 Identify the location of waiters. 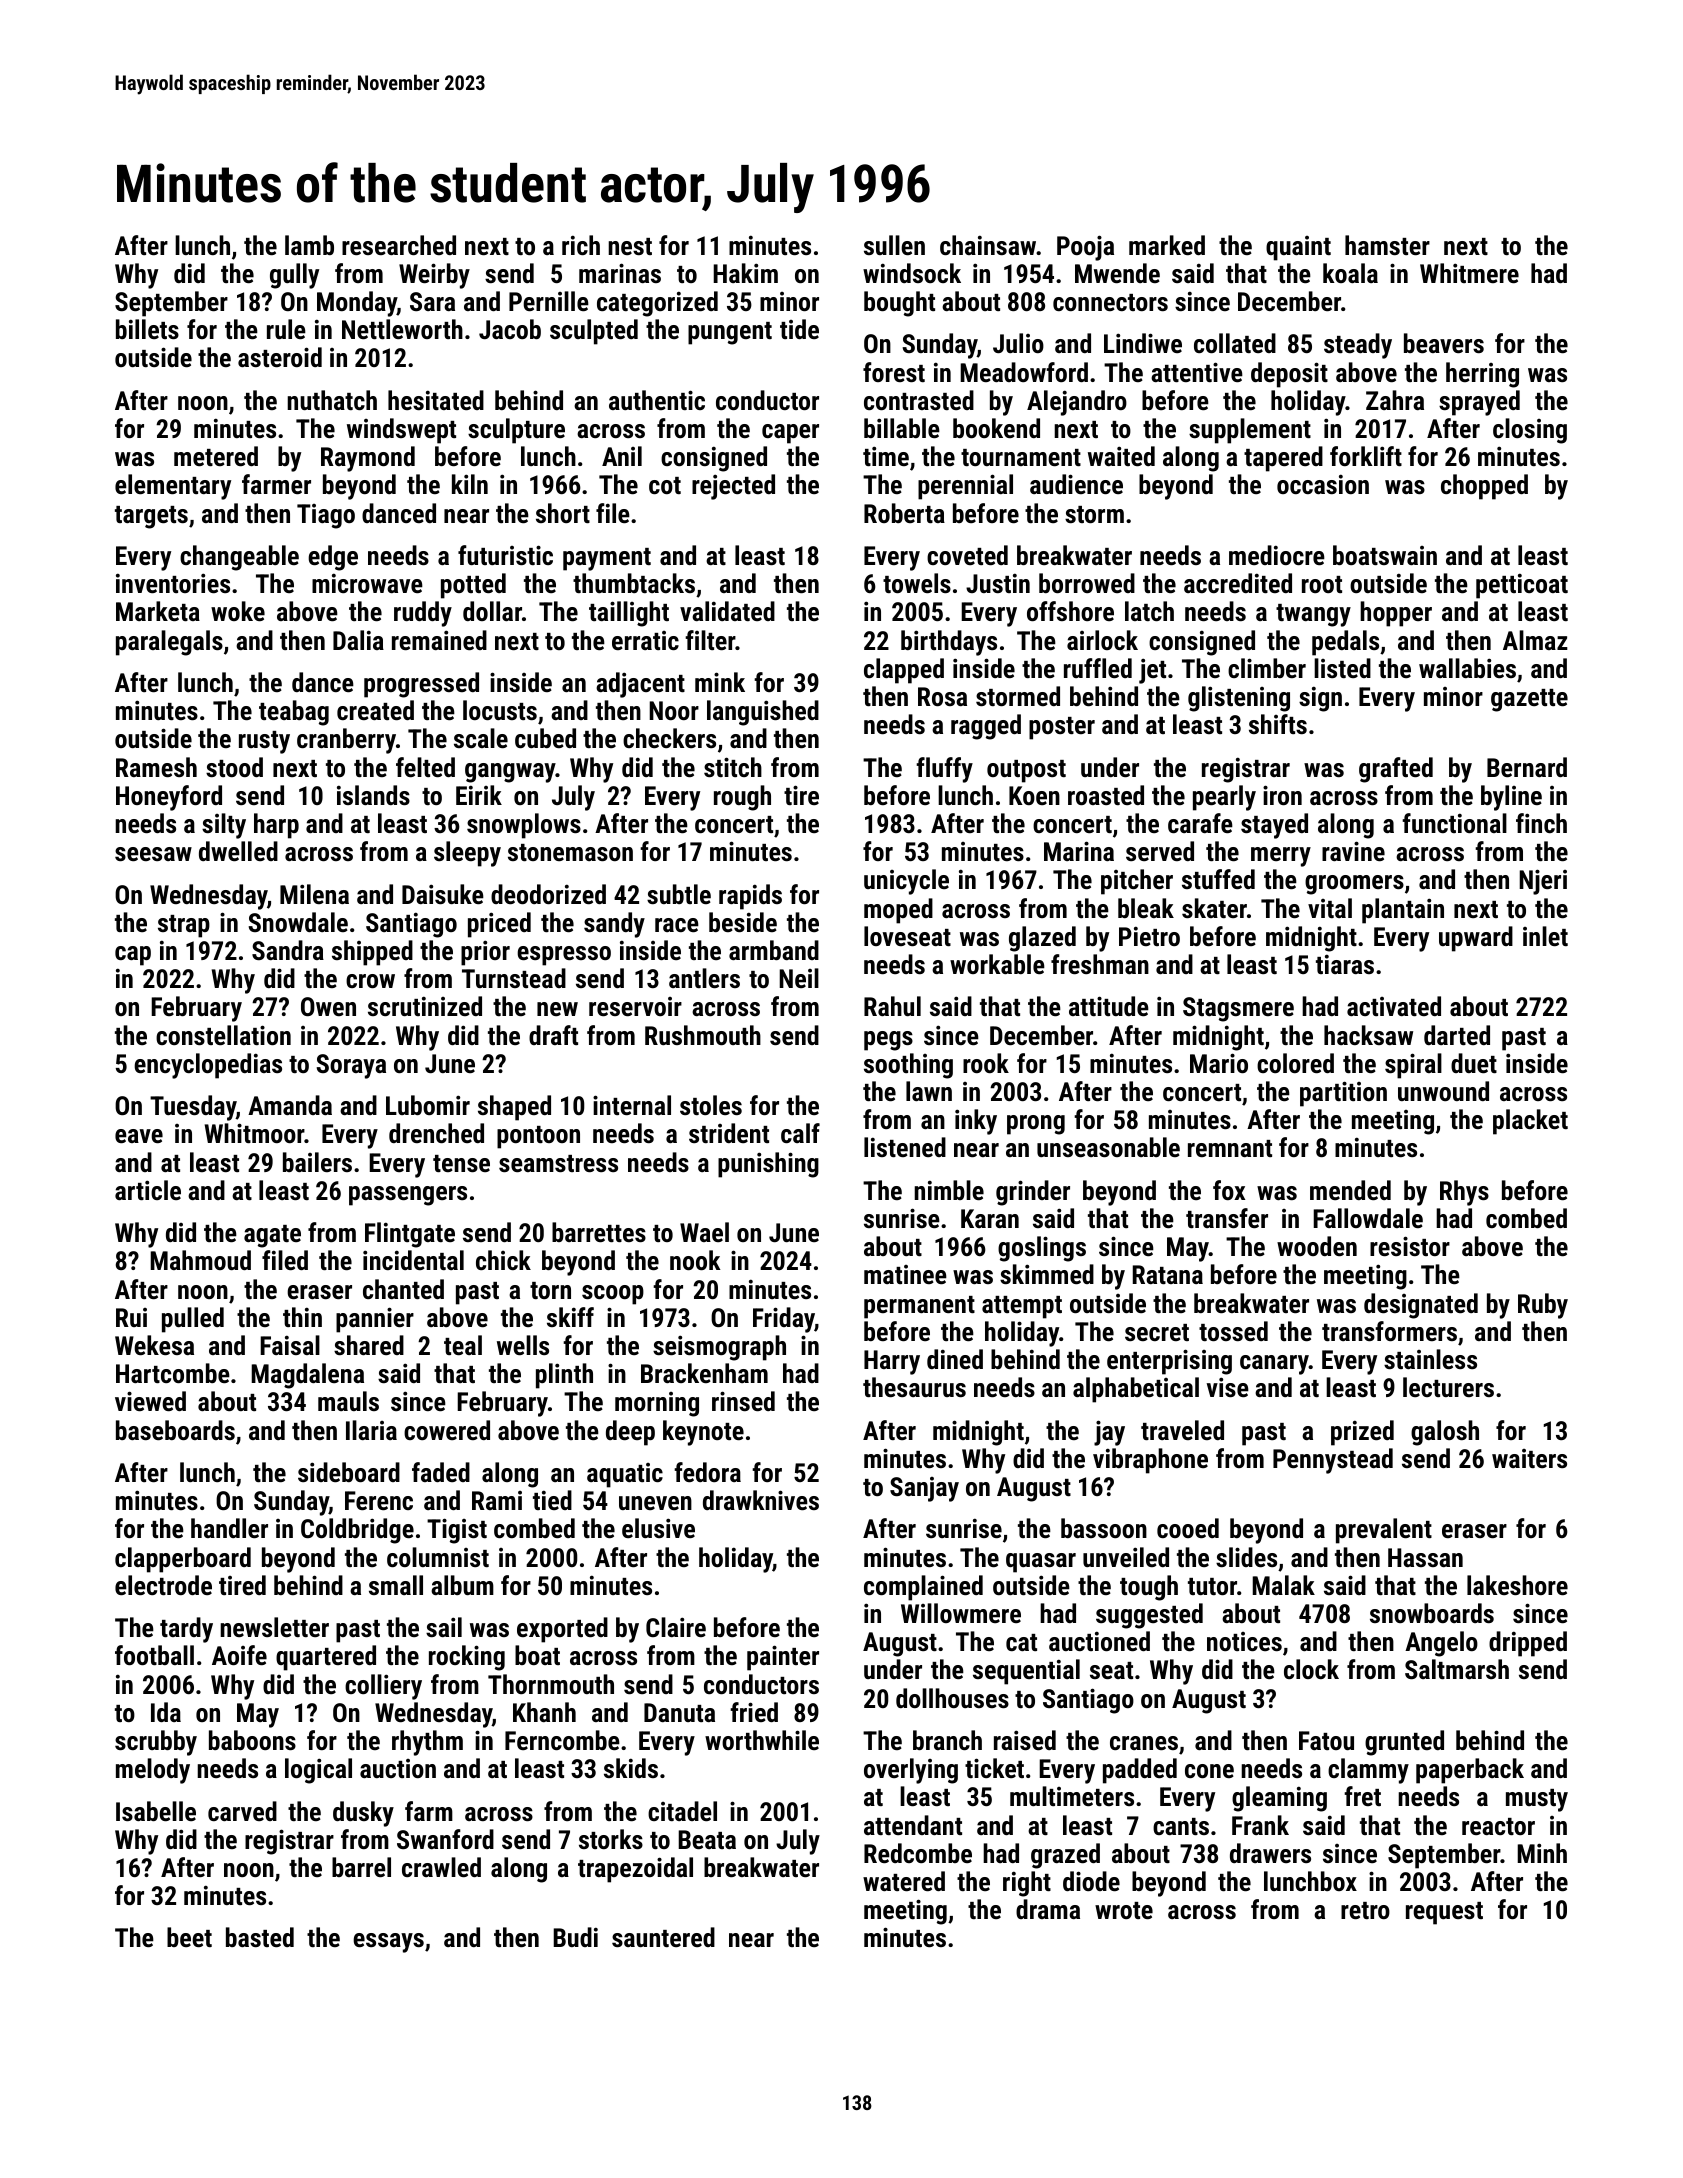
(1529, 1458).
